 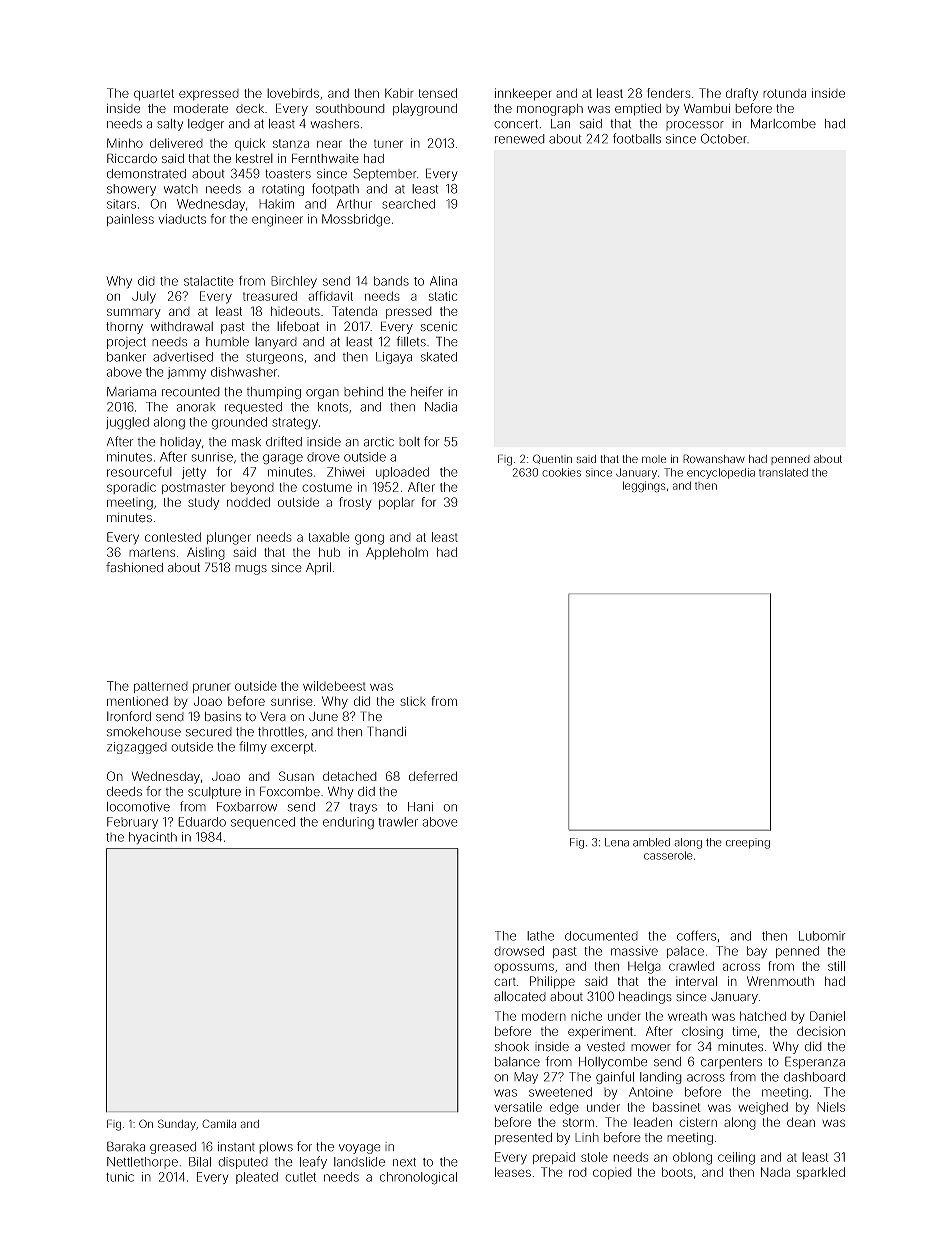 What do you see at coordinates (721, 473) in the image?
I see `encyclopedia` at bounding box center [721, 473].
